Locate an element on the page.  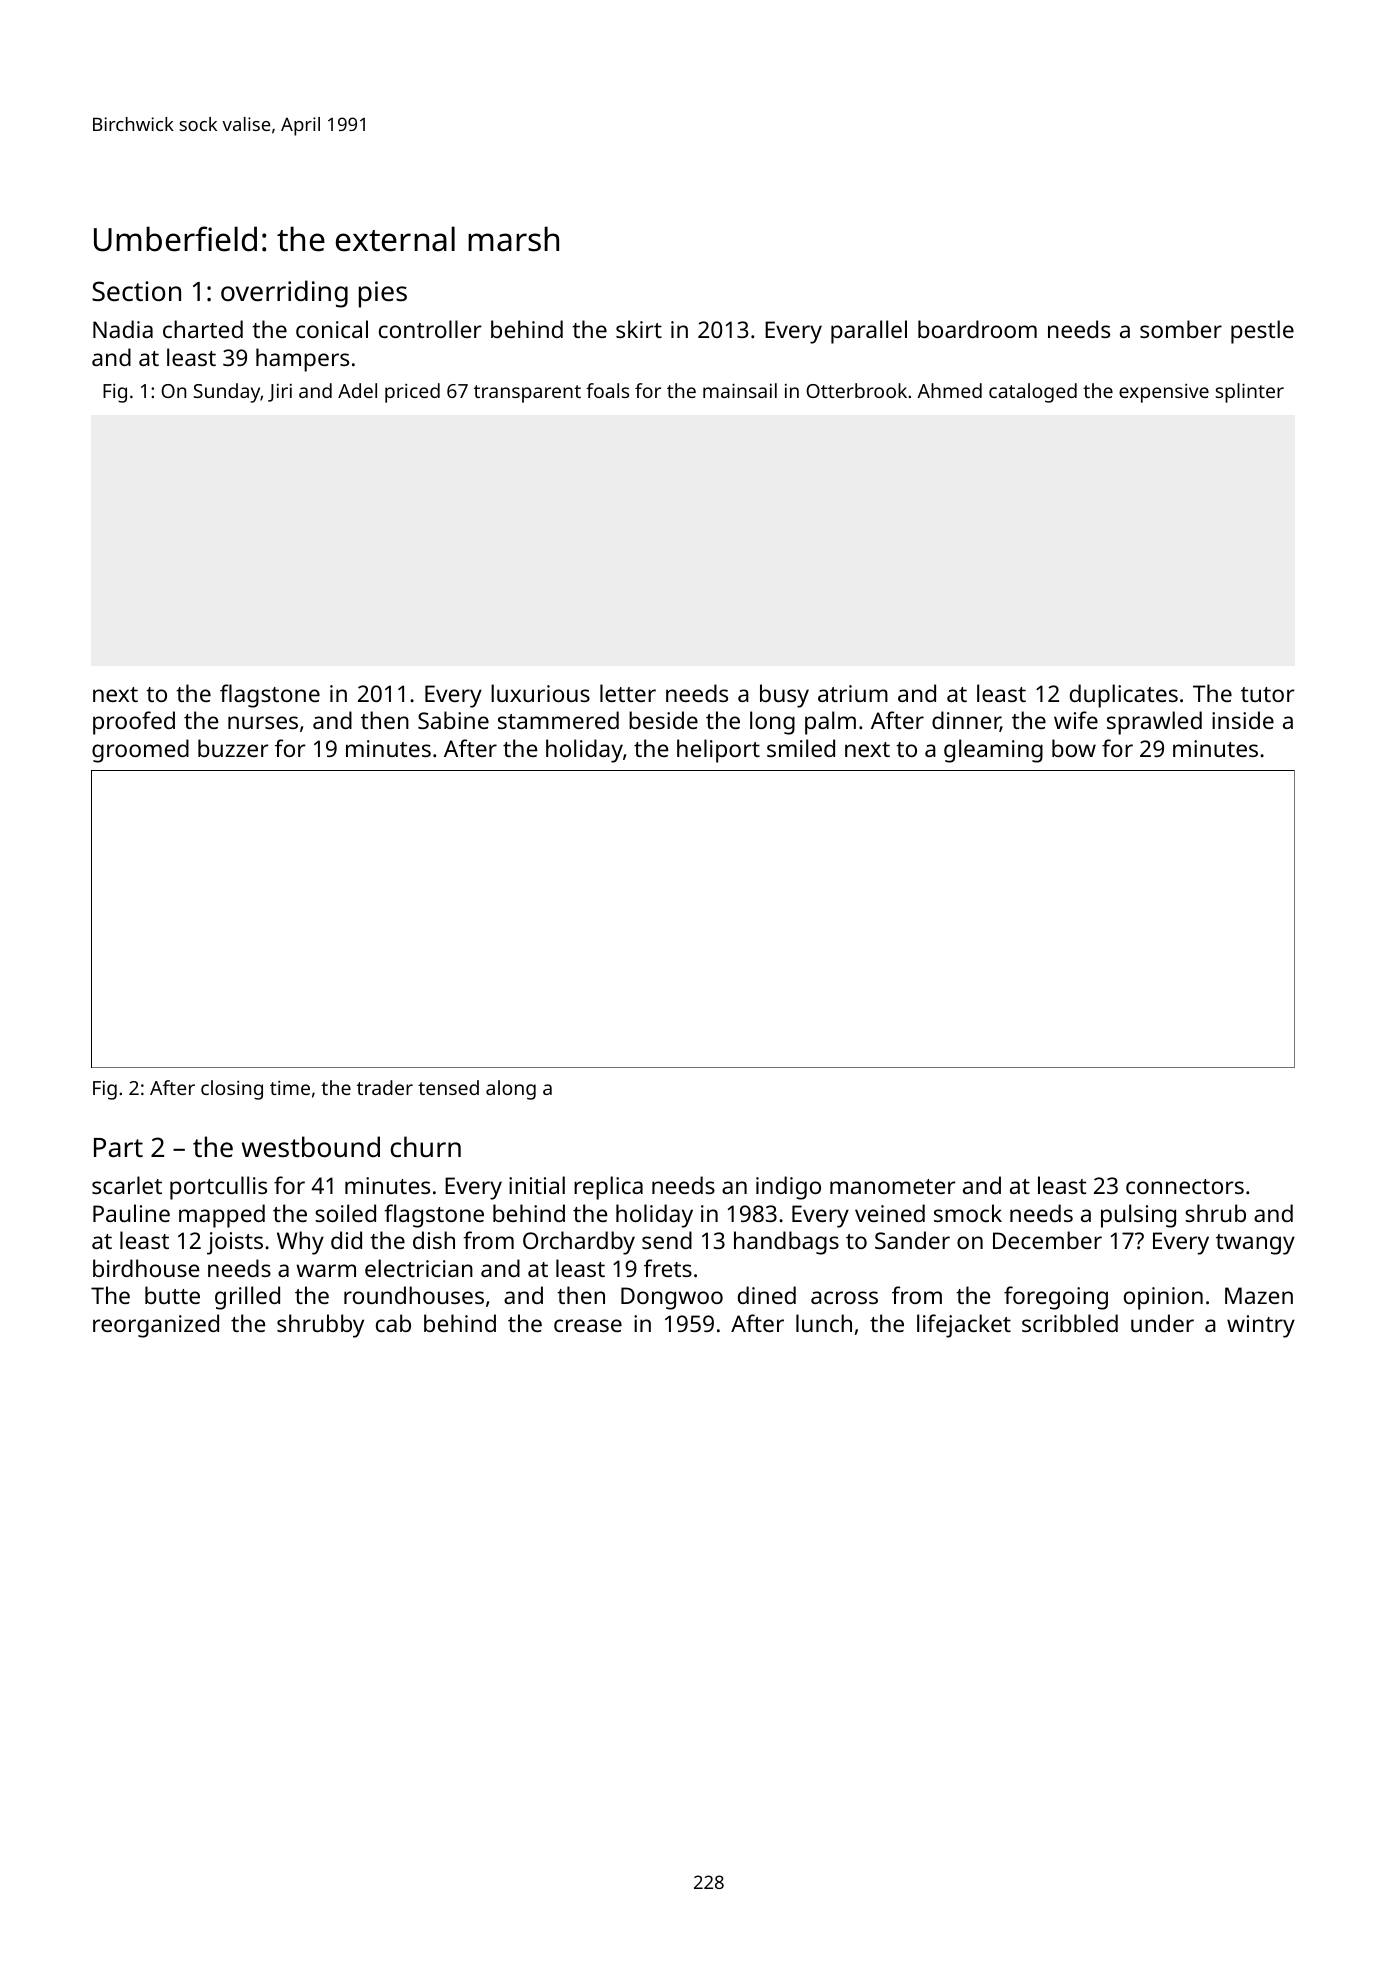
expensive is located at coordinates (1164, 393).
